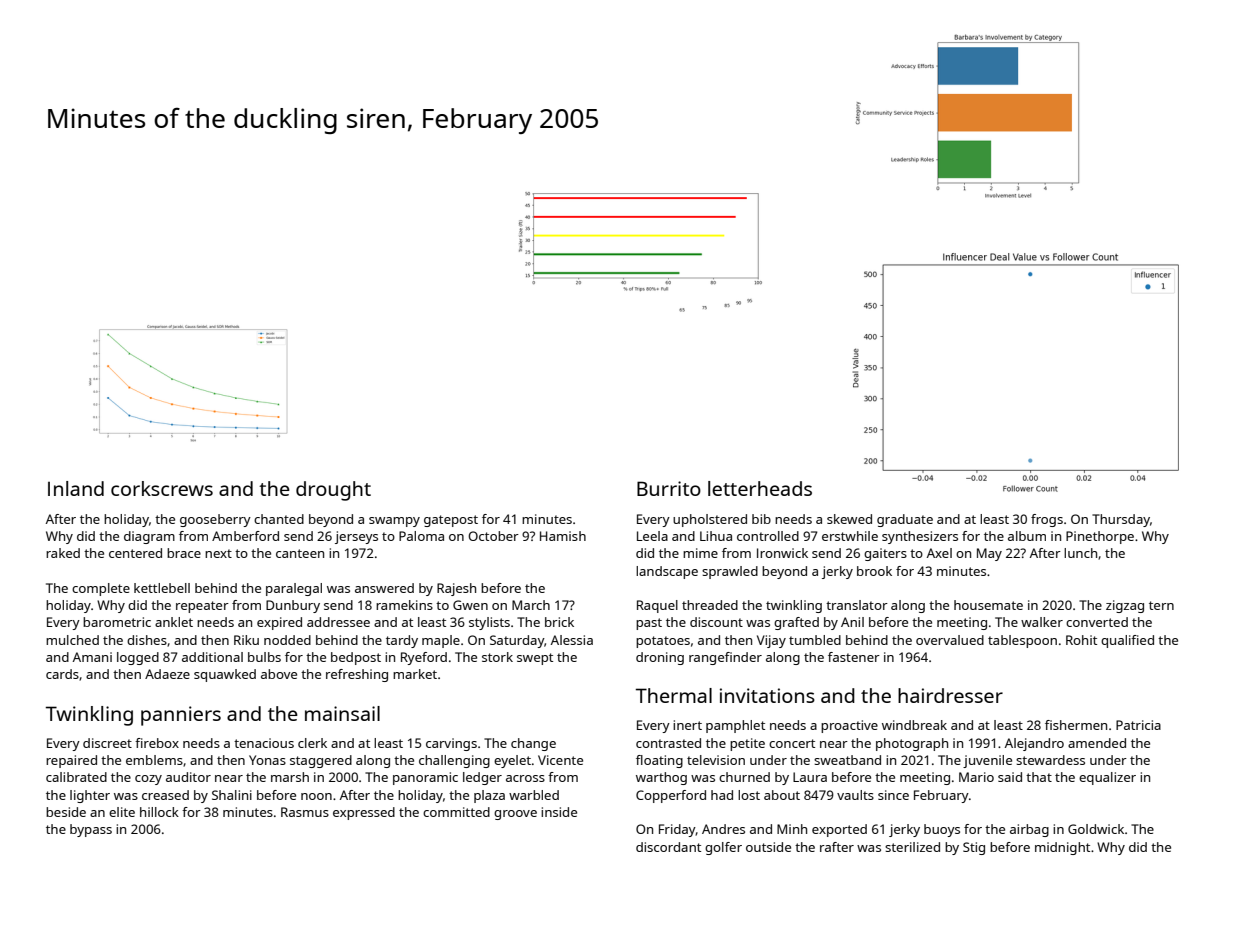 This document has height=952, width=1233. Describe the element at coordinates (279, 674) in the document. I see `above` at that location.
